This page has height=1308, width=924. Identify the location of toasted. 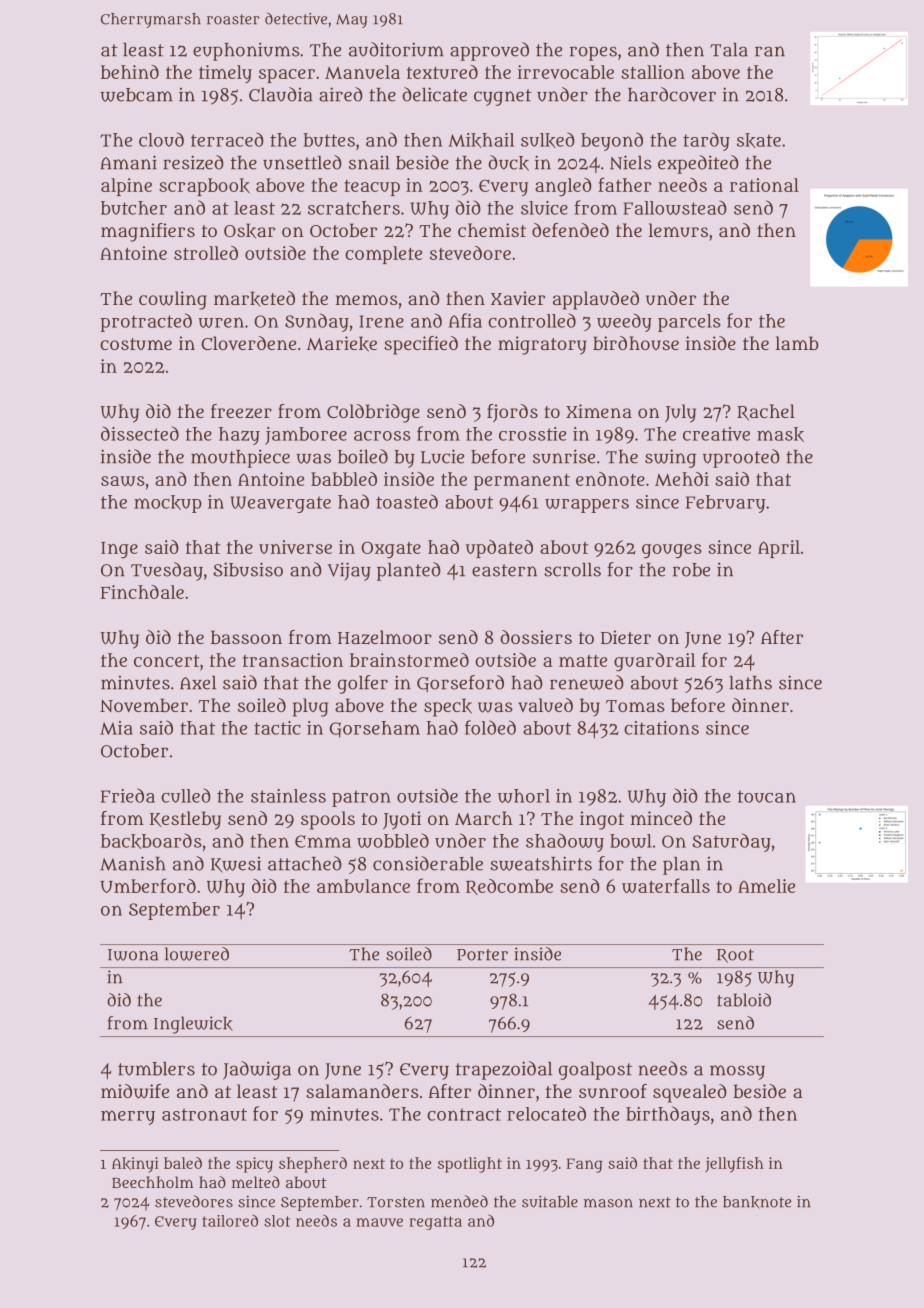
(407, 501).
